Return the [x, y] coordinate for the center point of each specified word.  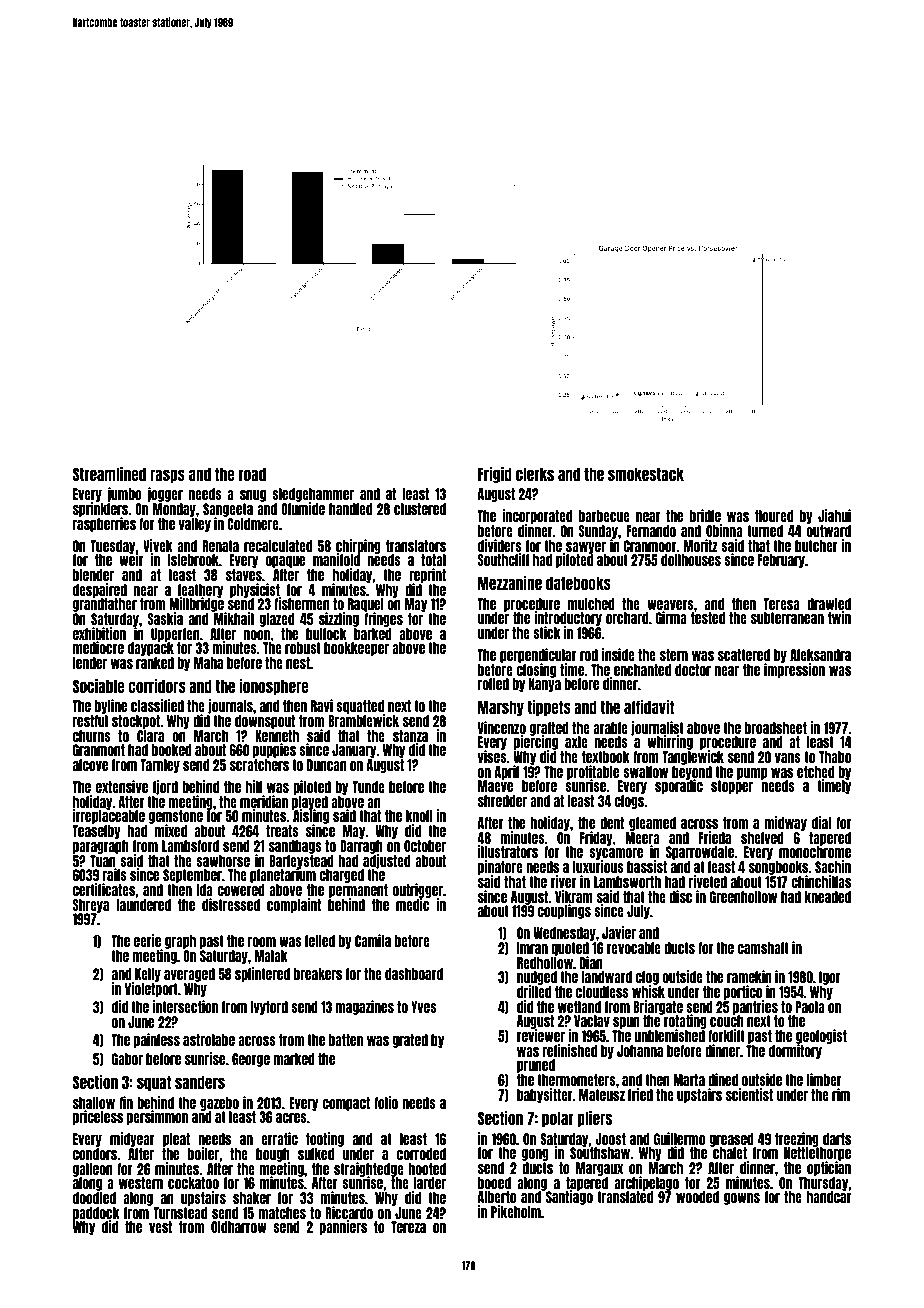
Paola [810, 1007]
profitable [593, 772]
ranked [155, 663]
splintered [262, 974]
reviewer [541, 1036]
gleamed [652, 824]
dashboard [414, 974]
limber [824, 1079]
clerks [535, 474]
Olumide [303, 509]
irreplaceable [109, 817]
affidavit [649, 707]
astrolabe [209, 1040]
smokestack [646, 474]
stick [547, 632]
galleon [93, 1170]
